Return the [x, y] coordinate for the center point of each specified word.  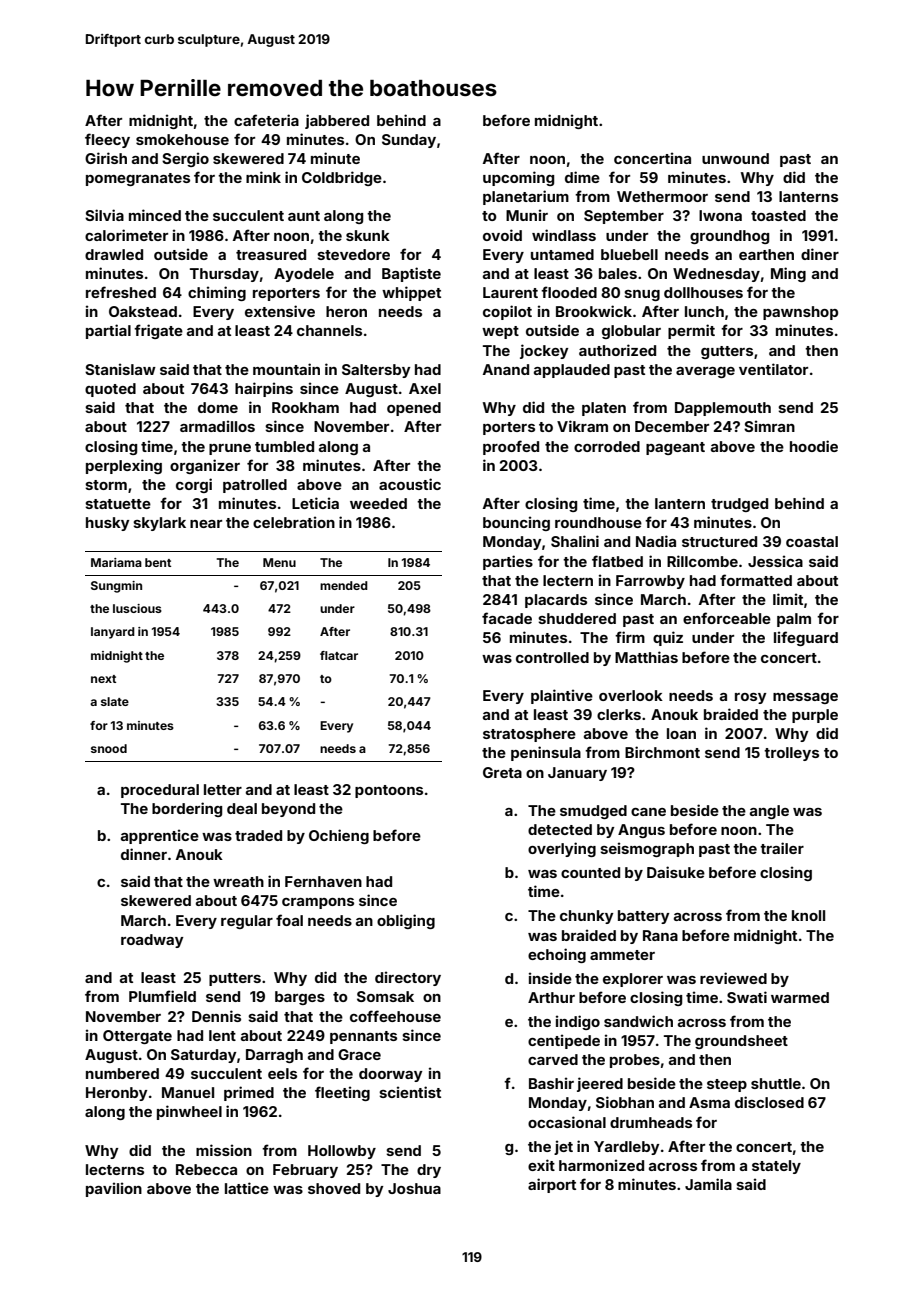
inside [550, 978]
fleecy [107, 140]
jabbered [337, 121]
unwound [735, 158]
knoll [808, 915]
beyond [288, 810]
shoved [334, 1188]
